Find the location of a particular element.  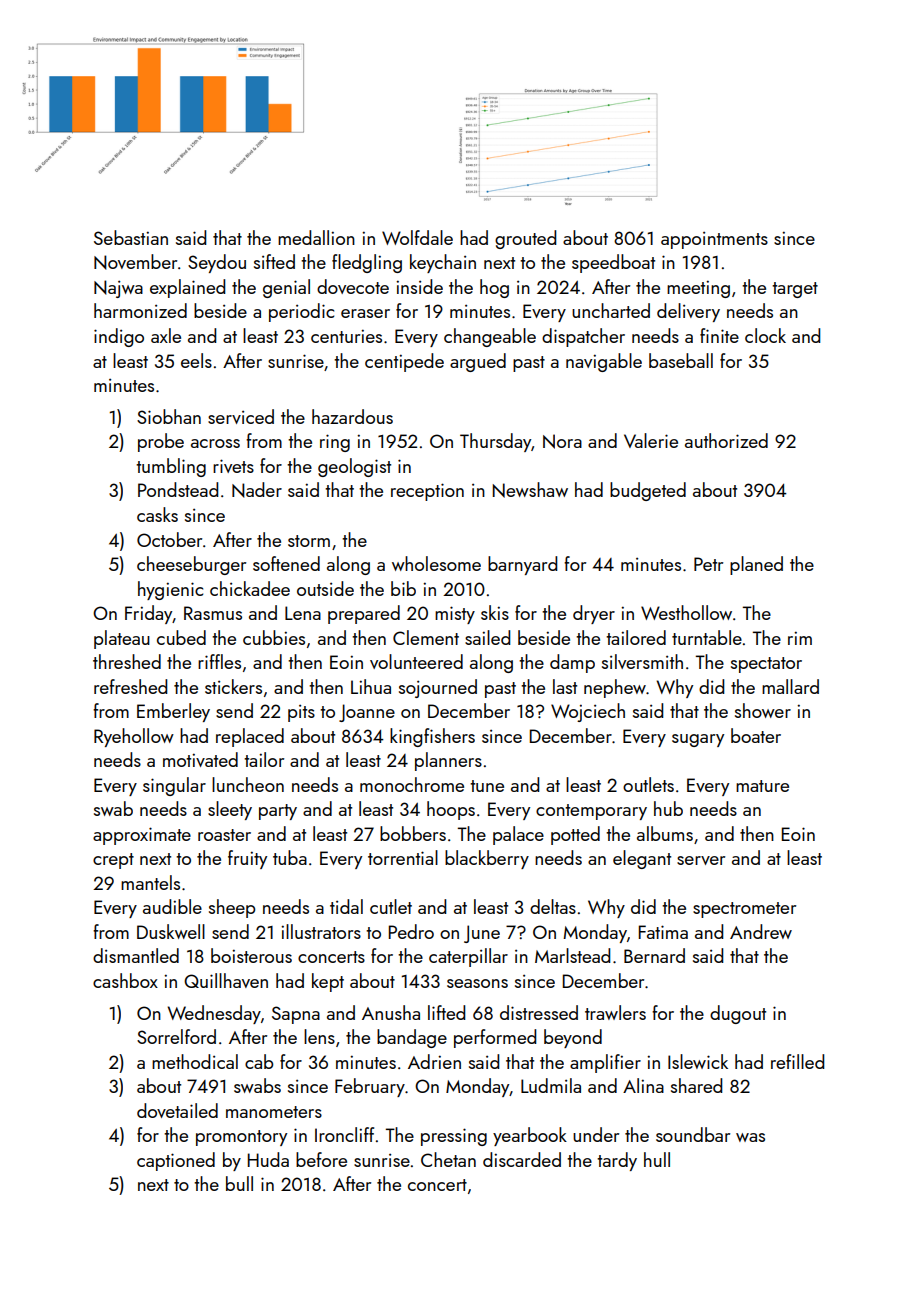

shared is located at coordinates (696, 1085).
